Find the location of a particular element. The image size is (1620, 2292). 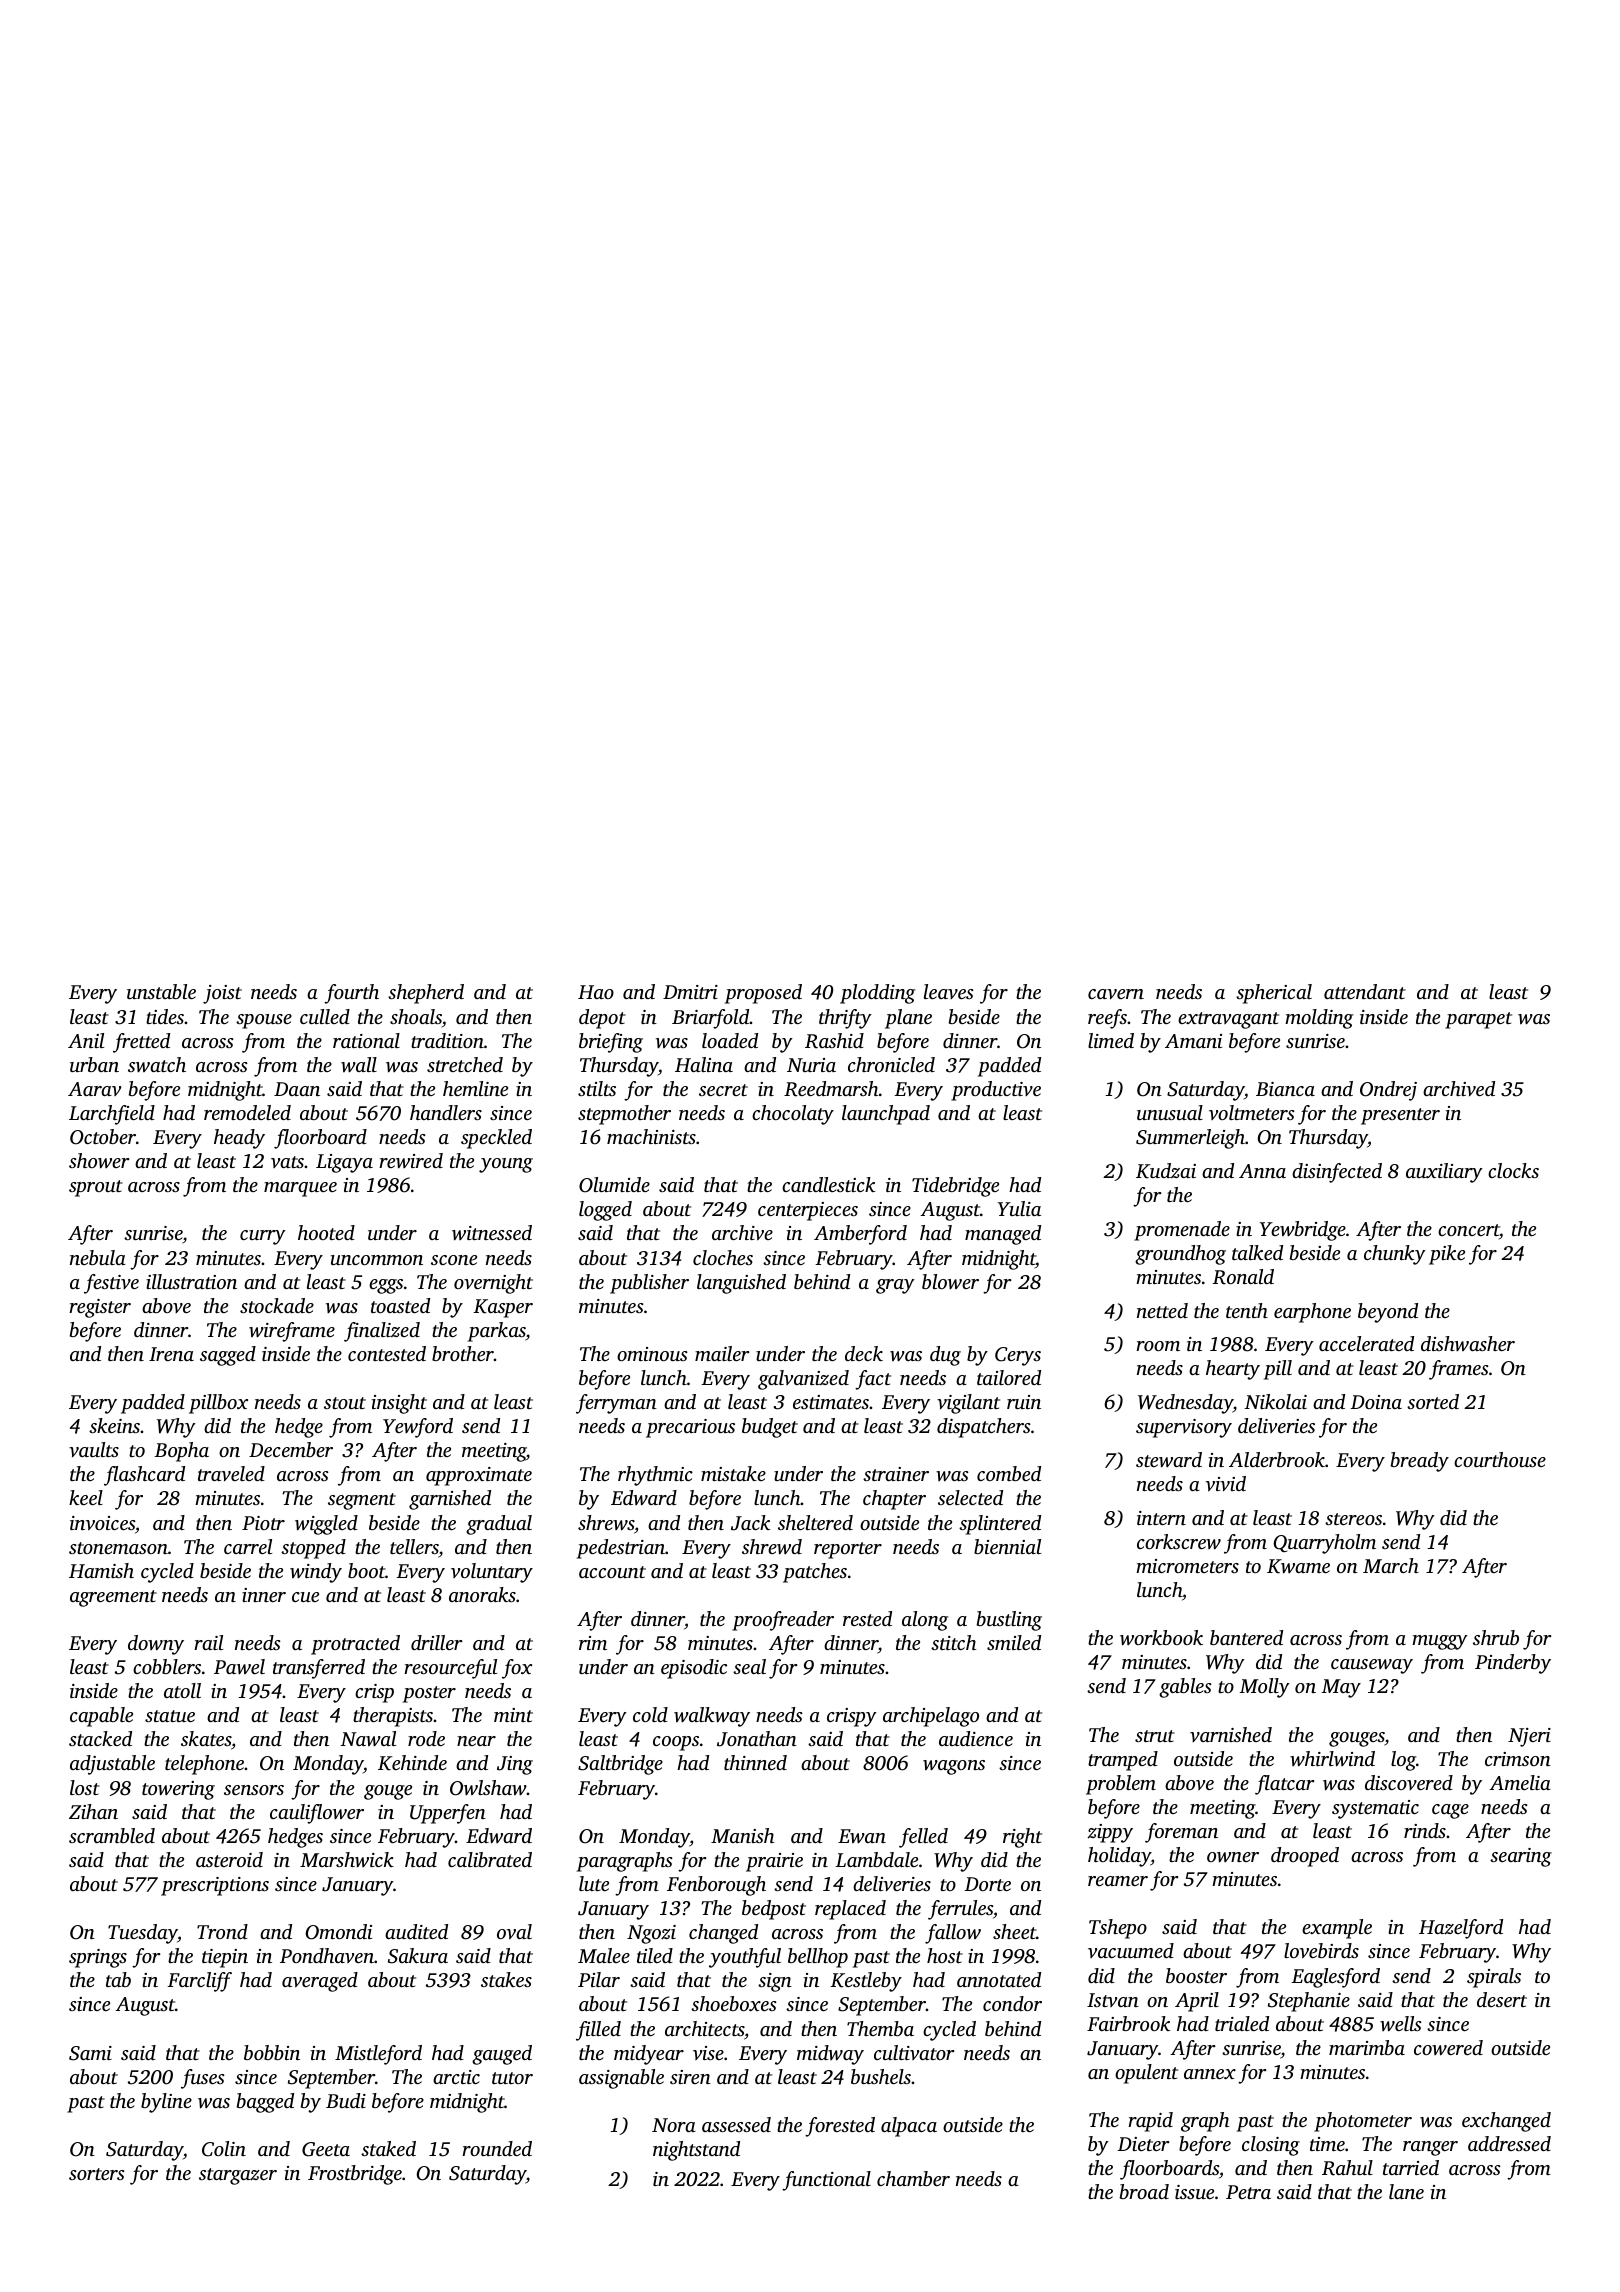

gauged is located at coordinates (502, 2055).
